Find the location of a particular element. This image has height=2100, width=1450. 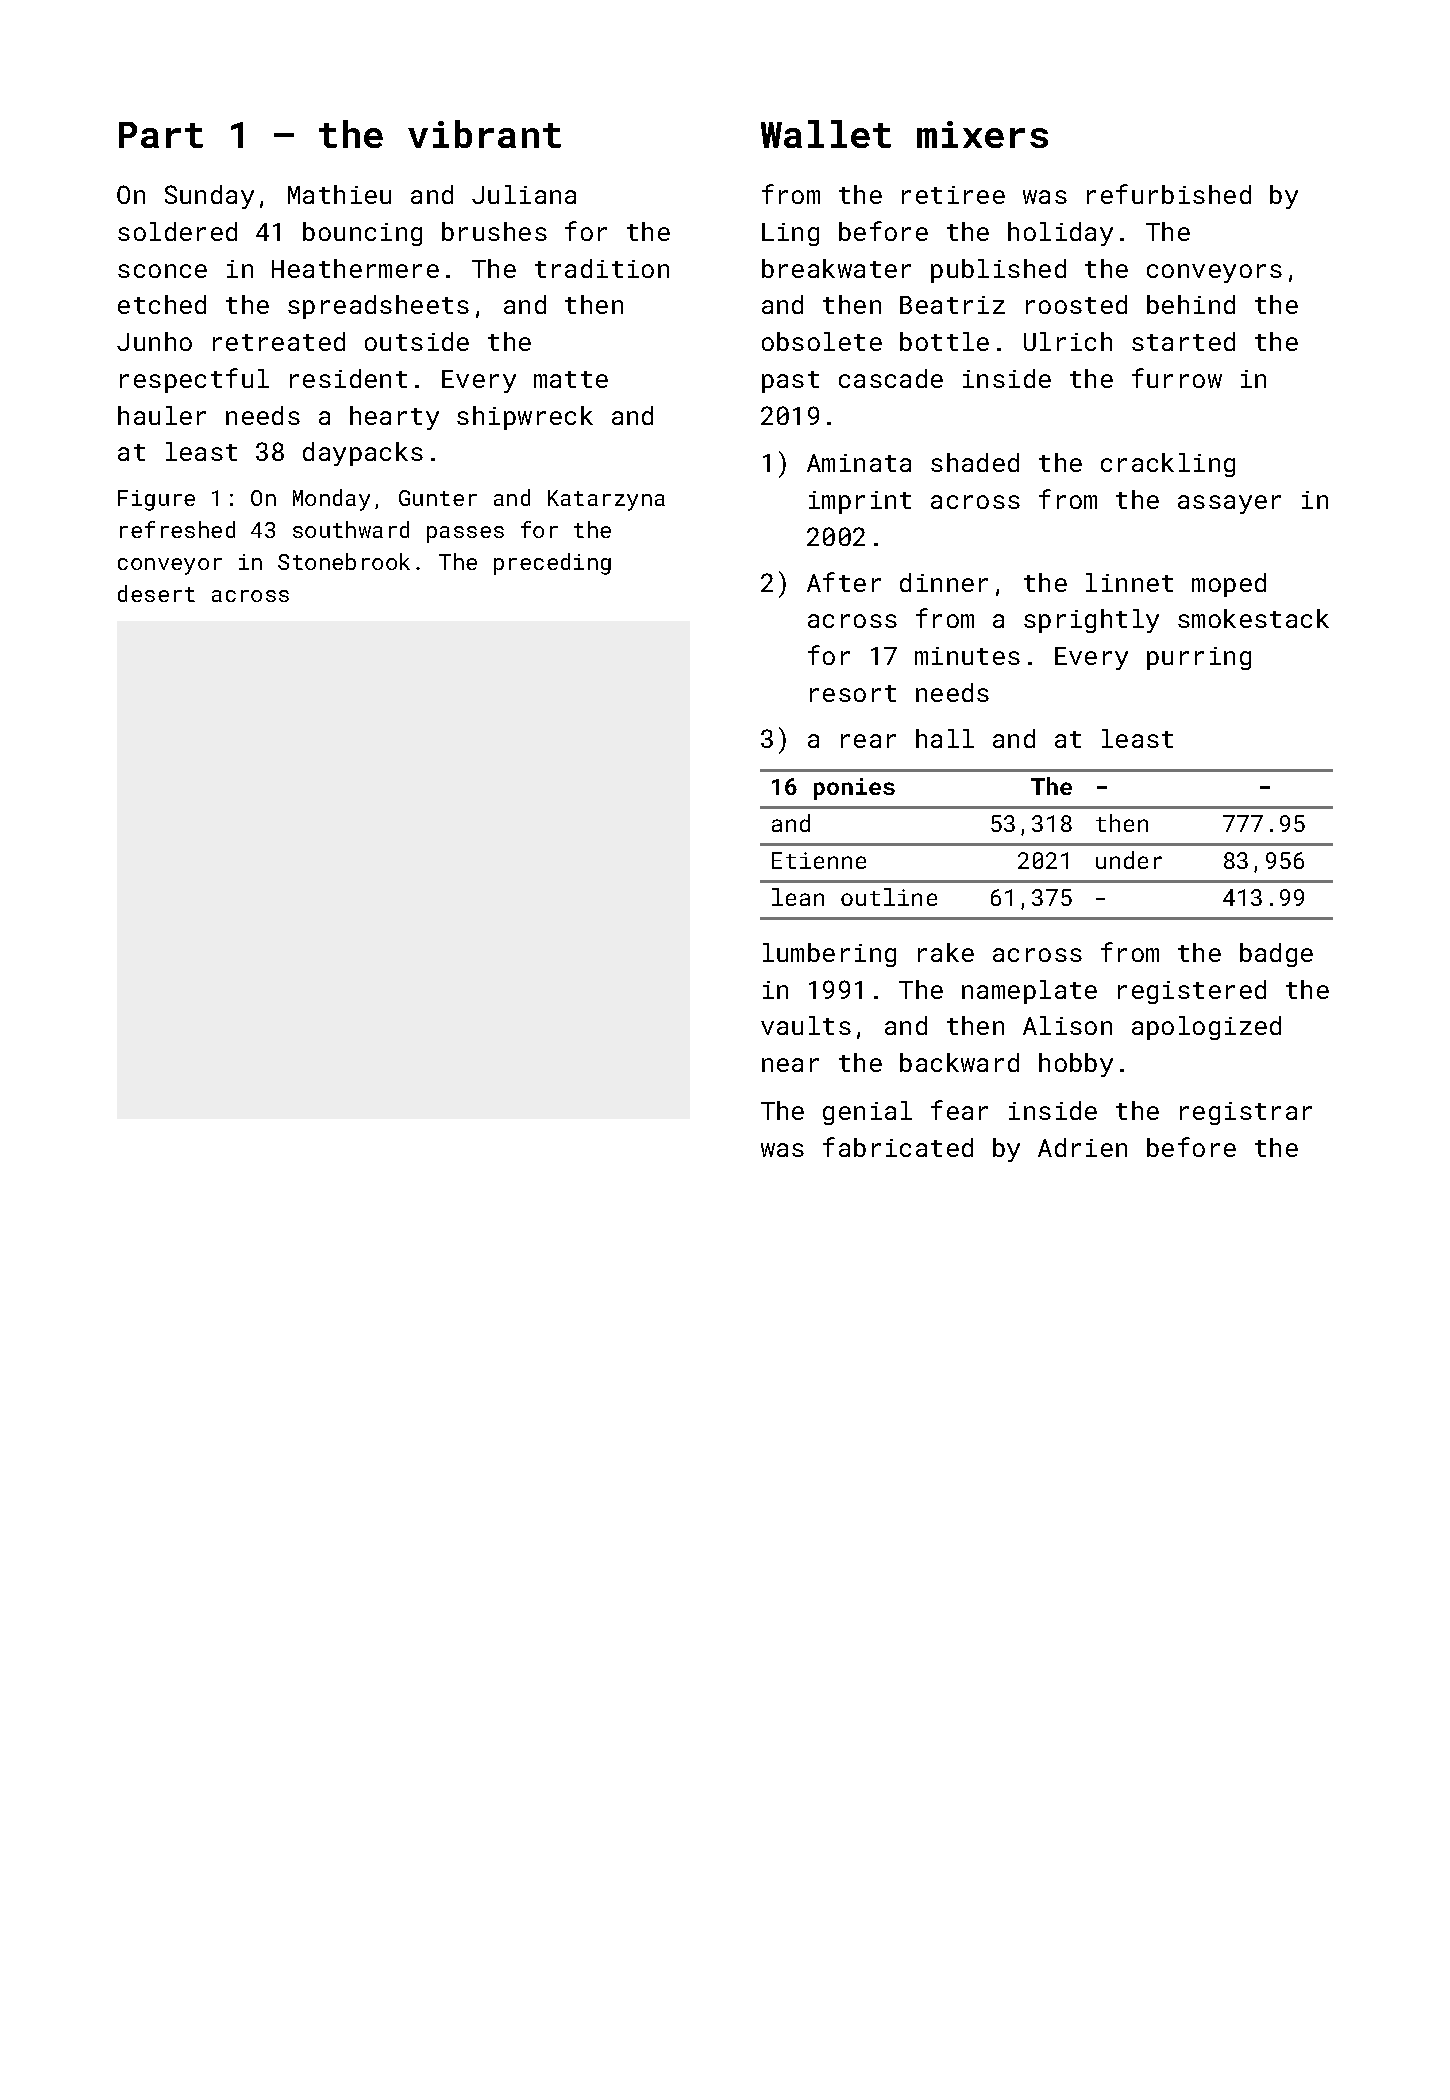

shipwreck is located at coordinates (525, 418).
